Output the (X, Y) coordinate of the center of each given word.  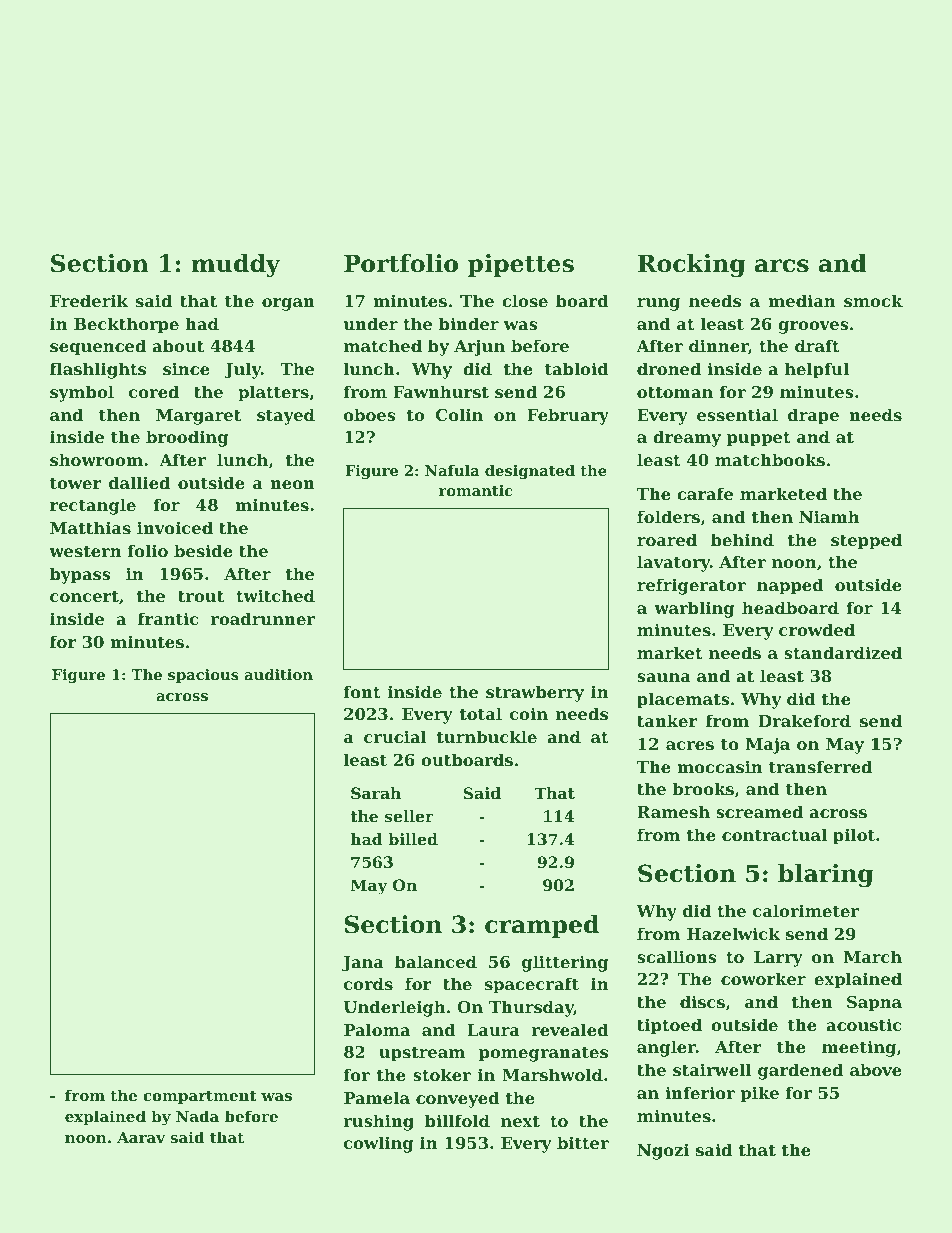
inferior (700, 1092)
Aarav (141, 1137)
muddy (236, 265)
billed (413, 839)
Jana (363, 964)
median (801, 300)
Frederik (89, 300)
